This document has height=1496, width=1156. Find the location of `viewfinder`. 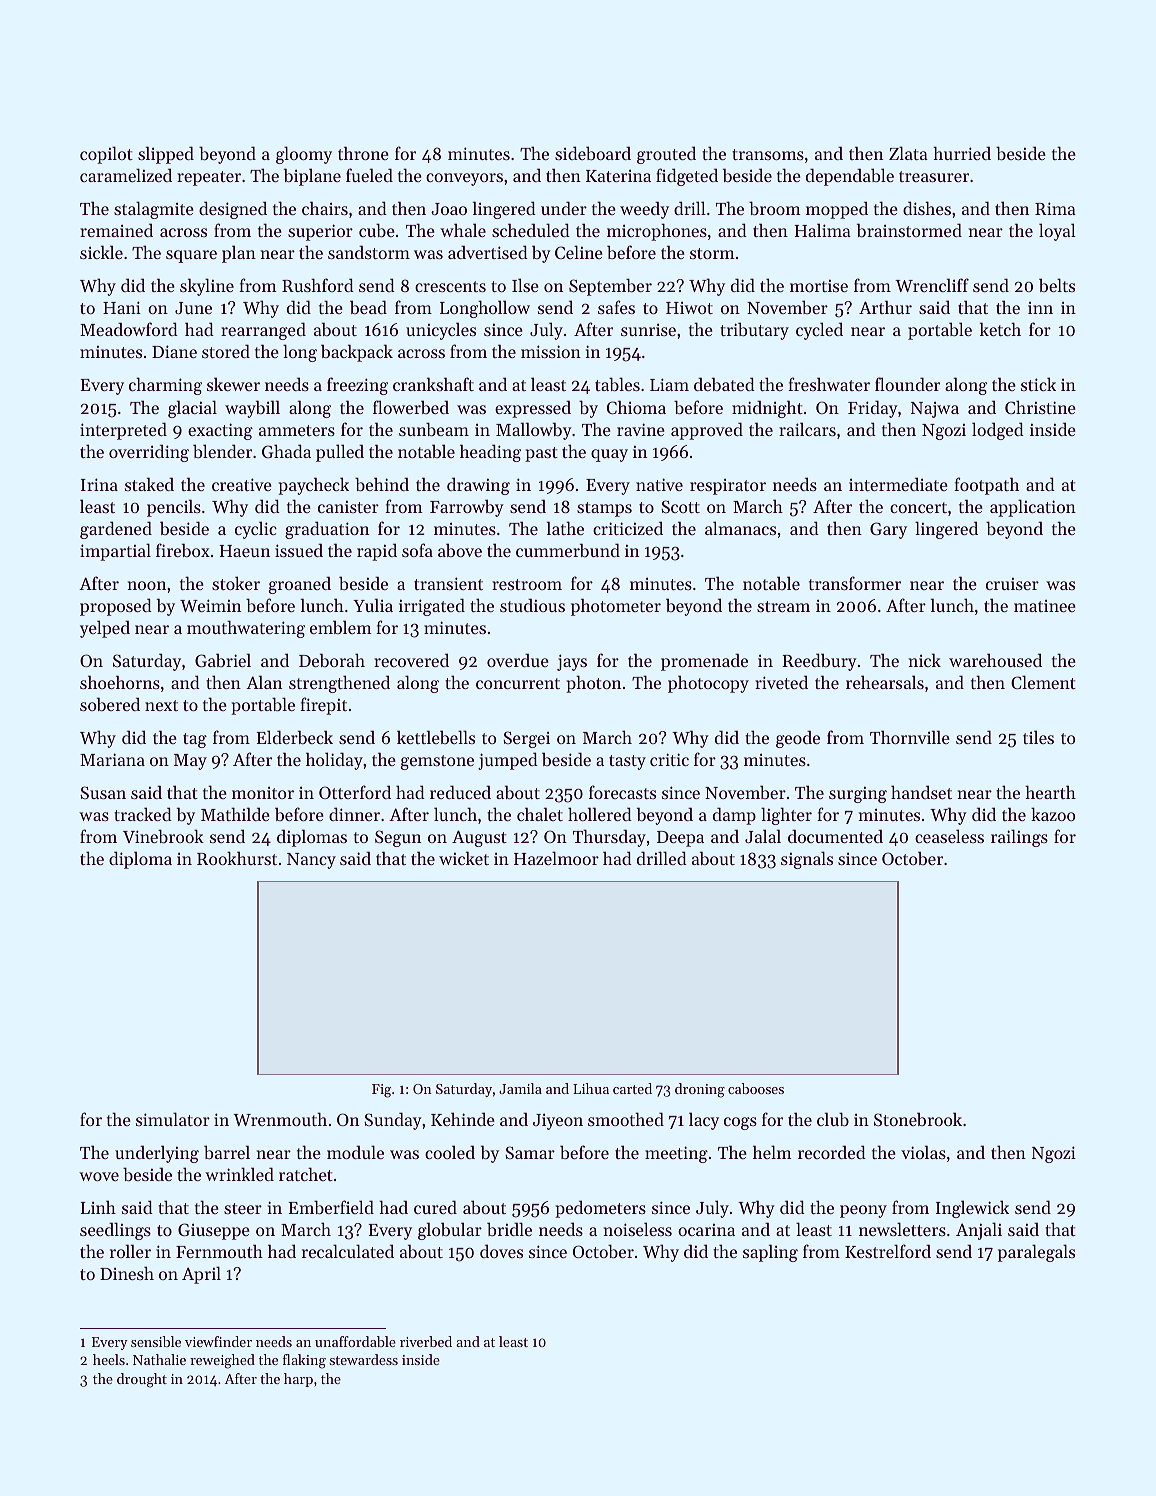

viewfinder is located at coordinates (218, 1341).
